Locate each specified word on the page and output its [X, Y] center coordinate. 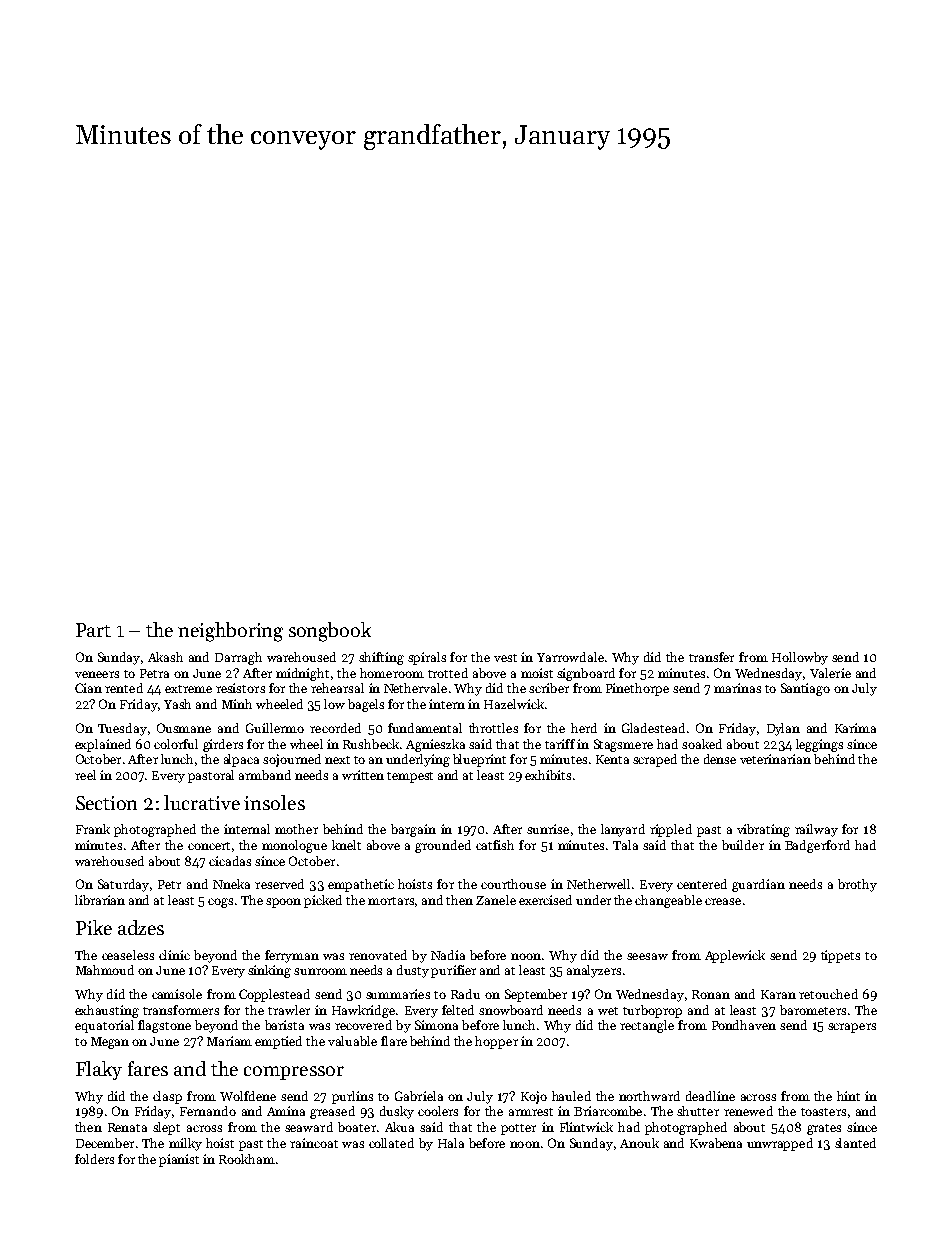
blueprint [479, 760]
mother [296, 829]
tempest [410, 777]
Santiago [805, 689]
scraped [655, 760]
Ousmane [184, 728]
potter [518, 1129]
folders [94, 1159]
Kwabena [716, 1143]
